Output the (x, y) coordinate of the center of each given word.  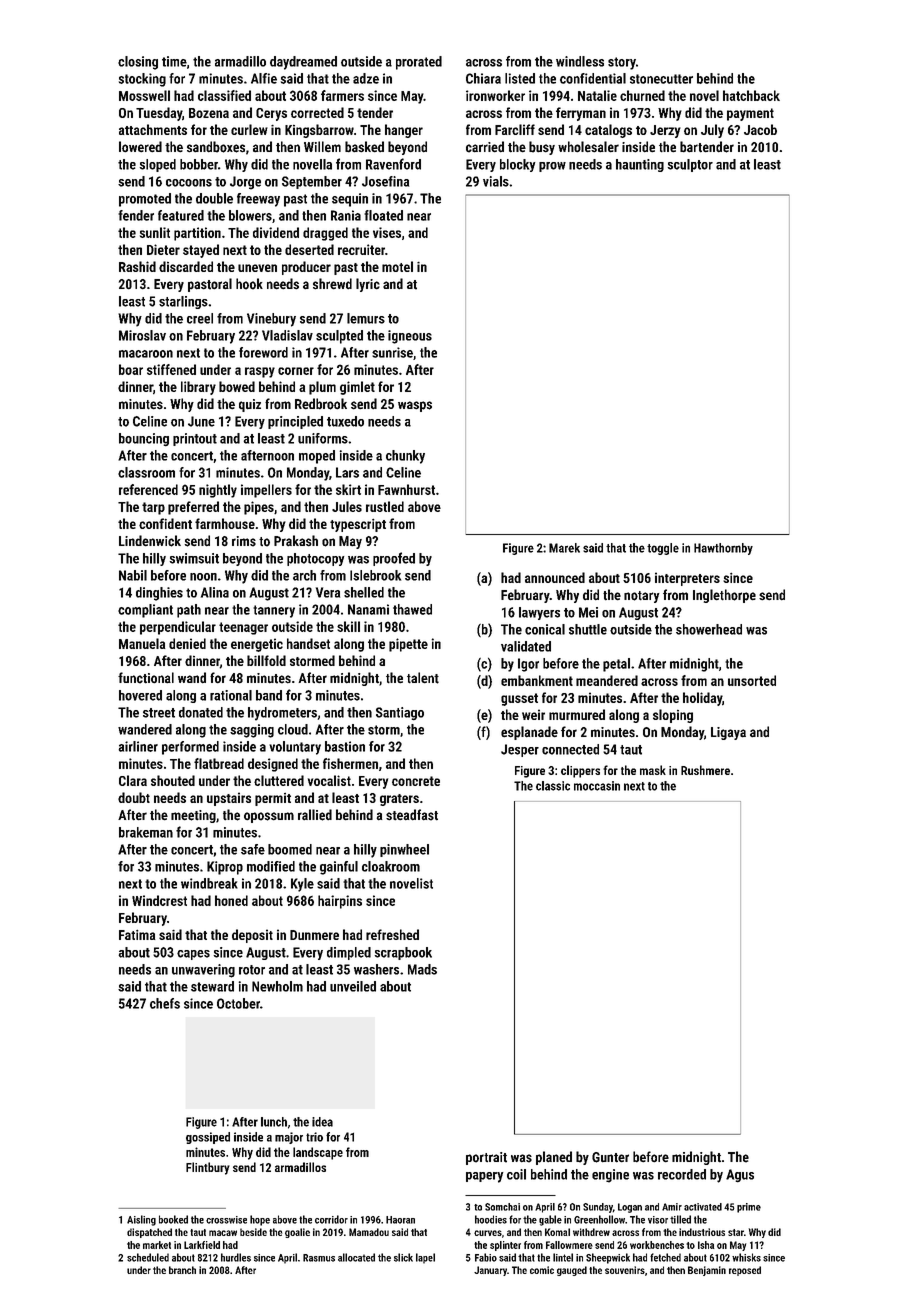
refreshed (392, 934)
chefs (165, 1003)
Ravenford (393, 164)
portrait (486, 1158)
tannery (274, 611)
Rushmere (705, 770)
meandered (607, 680)
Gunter (610, 1157)
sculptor (690, 165)
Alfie (264, 78)
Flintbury (208, 1168)
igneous (410, 337)
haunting (640, 165)
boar (131, 369)
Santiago (400, 713)
